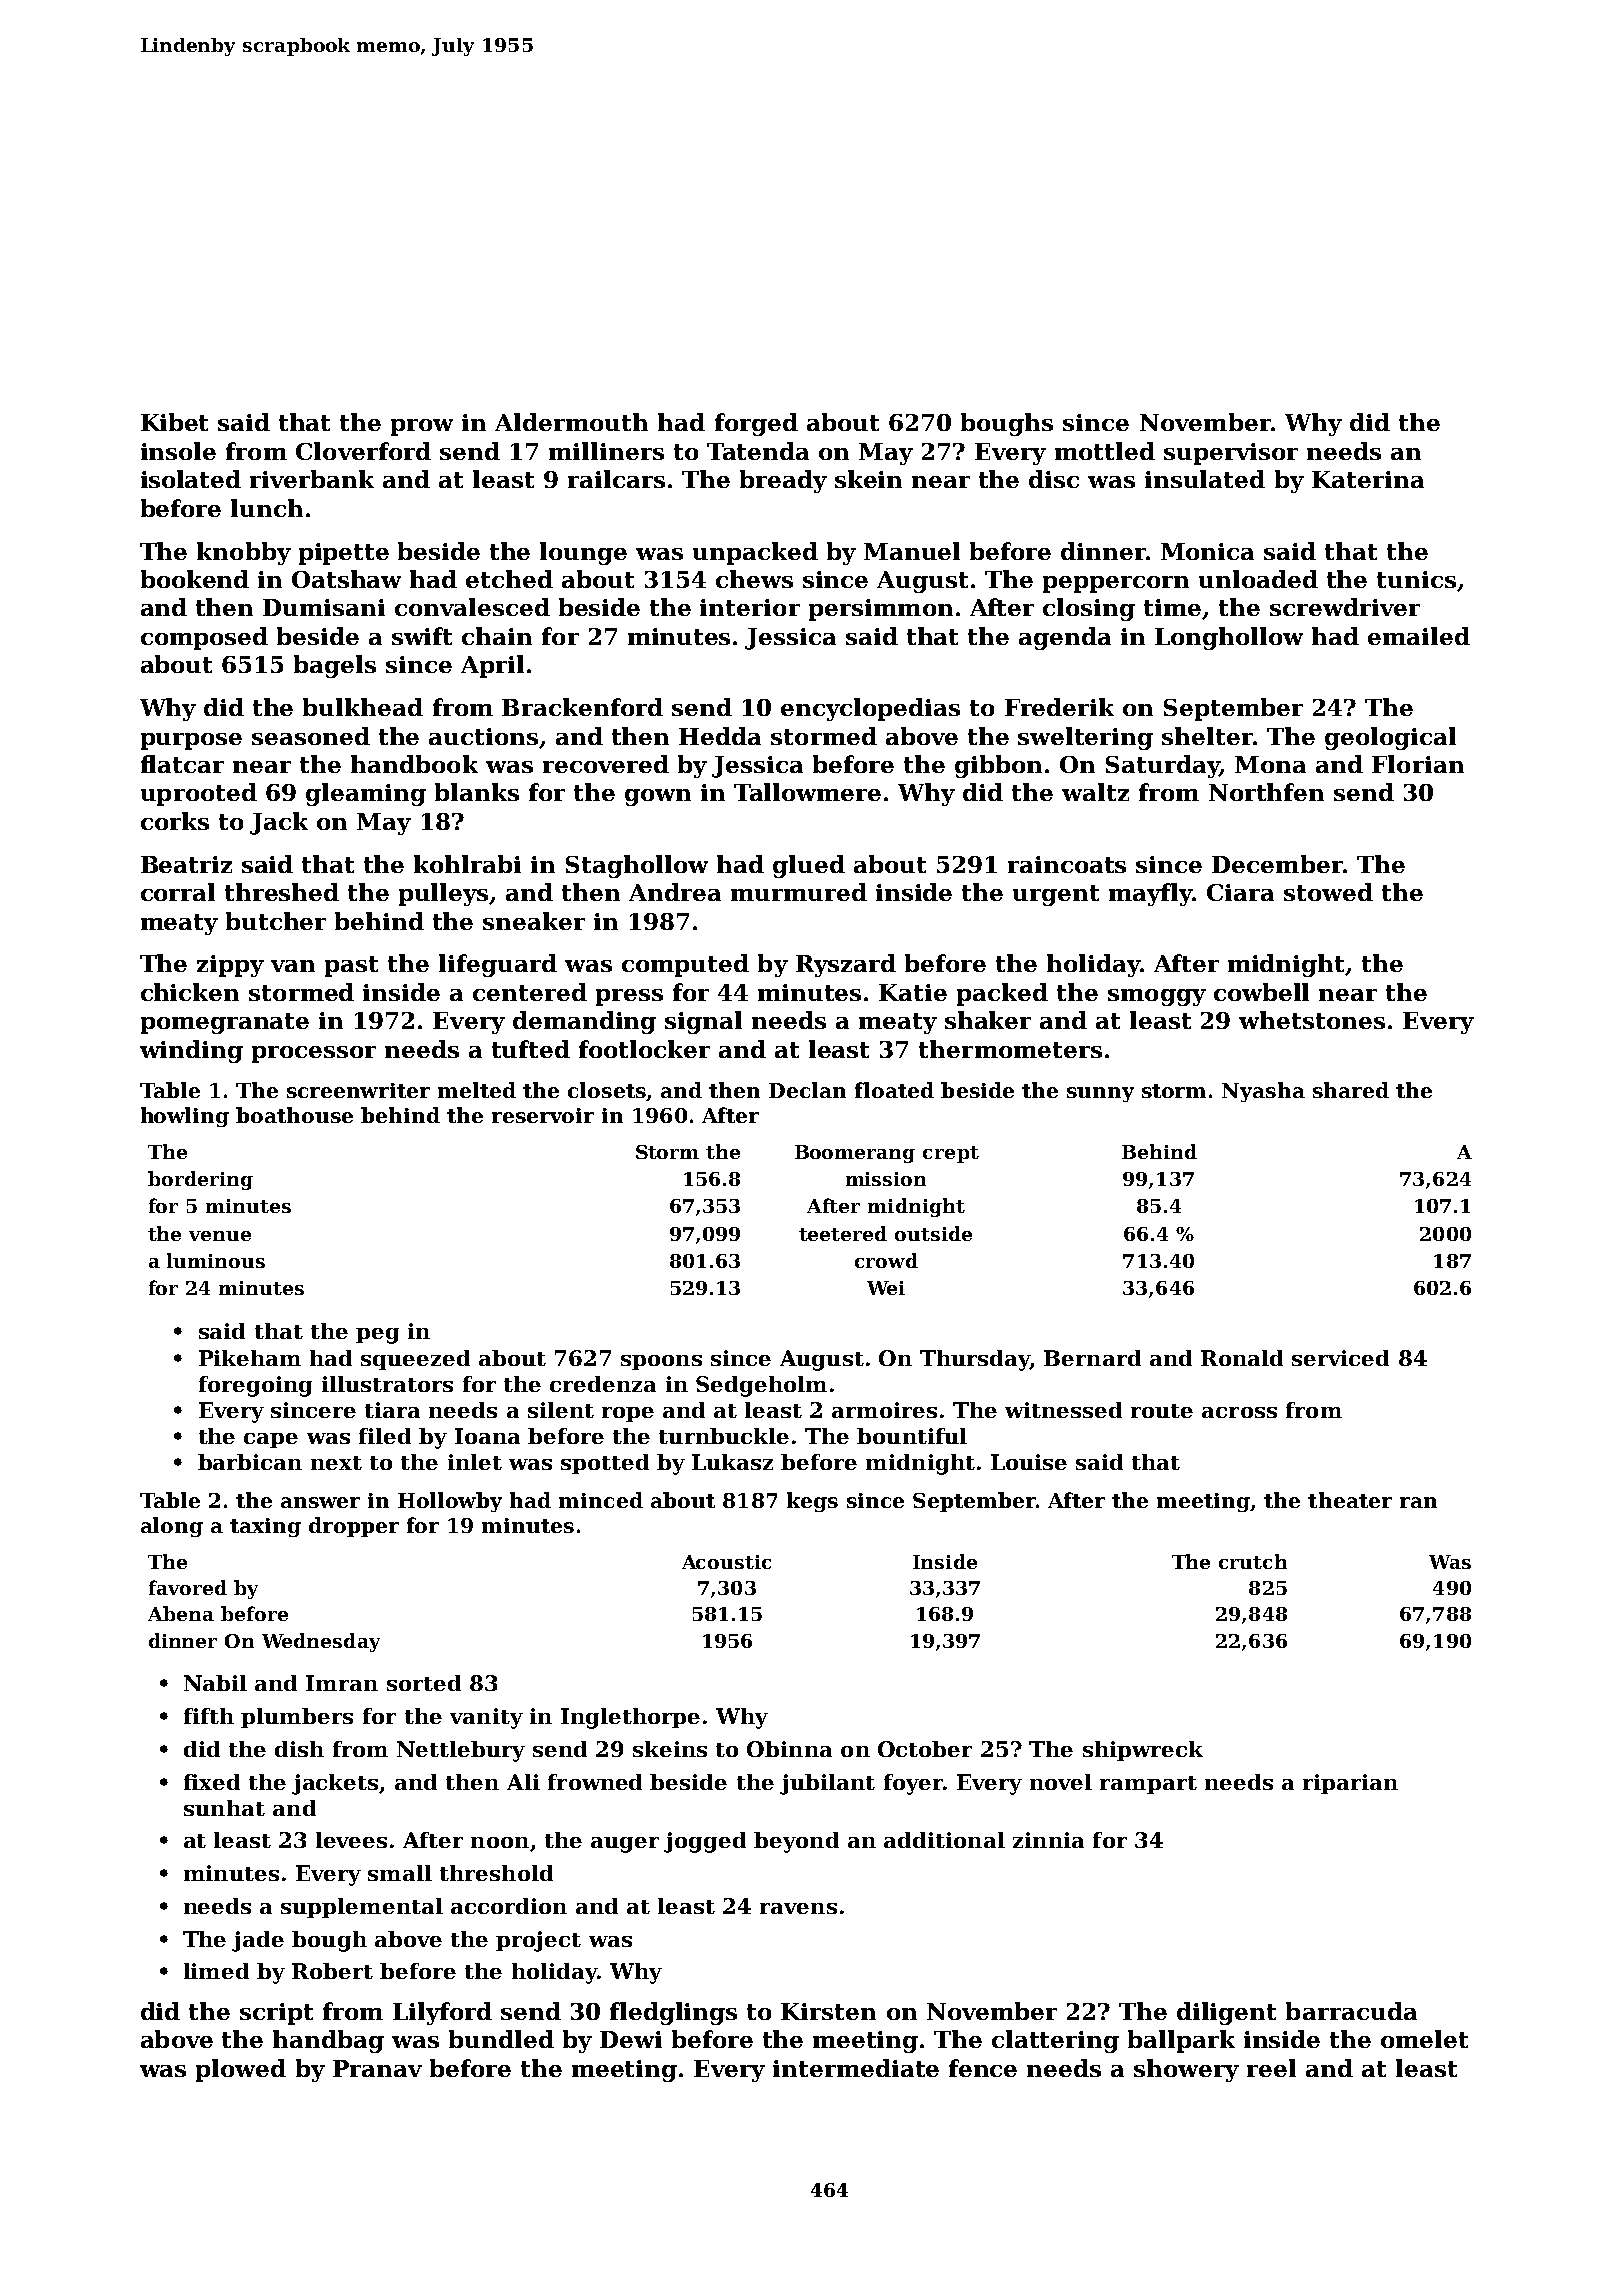  What do you see at coordinates (477, 1090) in the screenshot?
I see `melted` at bounding box center [477, 1090].
